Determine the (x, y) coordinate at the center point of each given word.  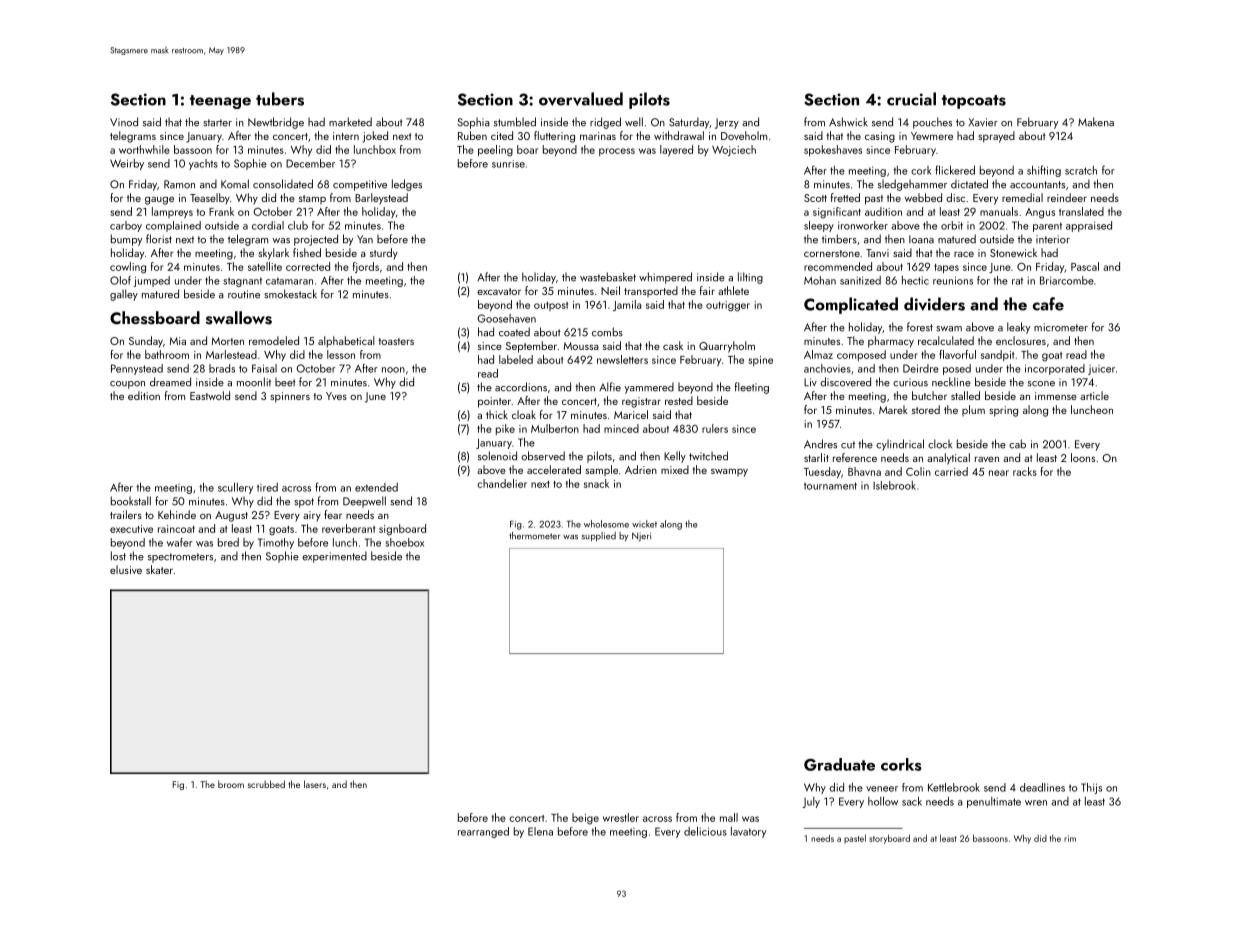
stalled (965, 395)
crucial (911, 99)
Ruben (472, 135)
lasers (315, 784)
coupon (127, 385)
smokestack (290, 294)
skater (159, 569)
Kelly (675, 457)
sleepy (819, 226)
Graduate (839, 764)
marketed (350, 122)
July (811, 802)
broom (231, 784)
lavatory (748, 832)
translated (1081, 211)
